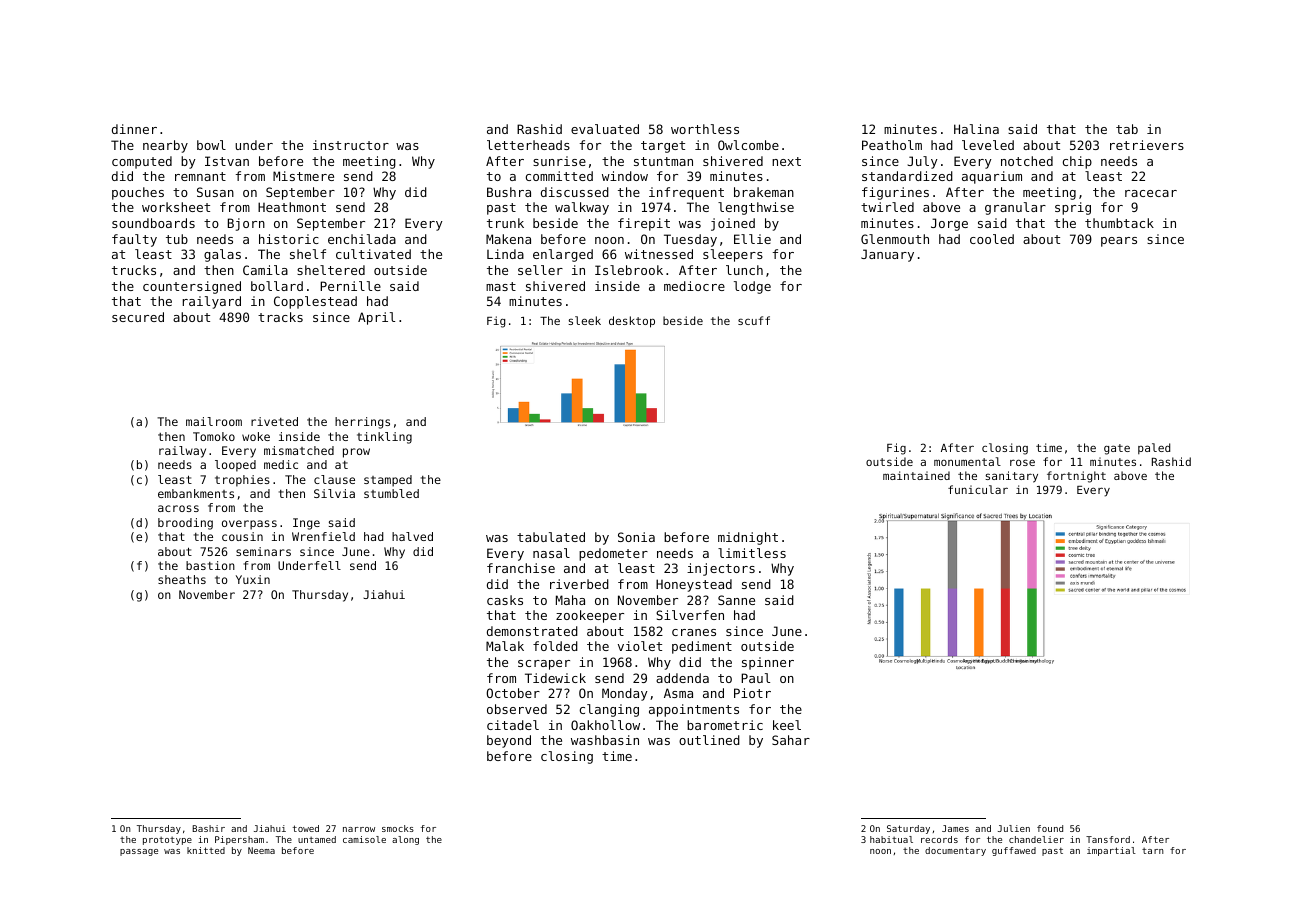 The image size is (1308, 924). I want to click on spinner, so click(768, 663).
